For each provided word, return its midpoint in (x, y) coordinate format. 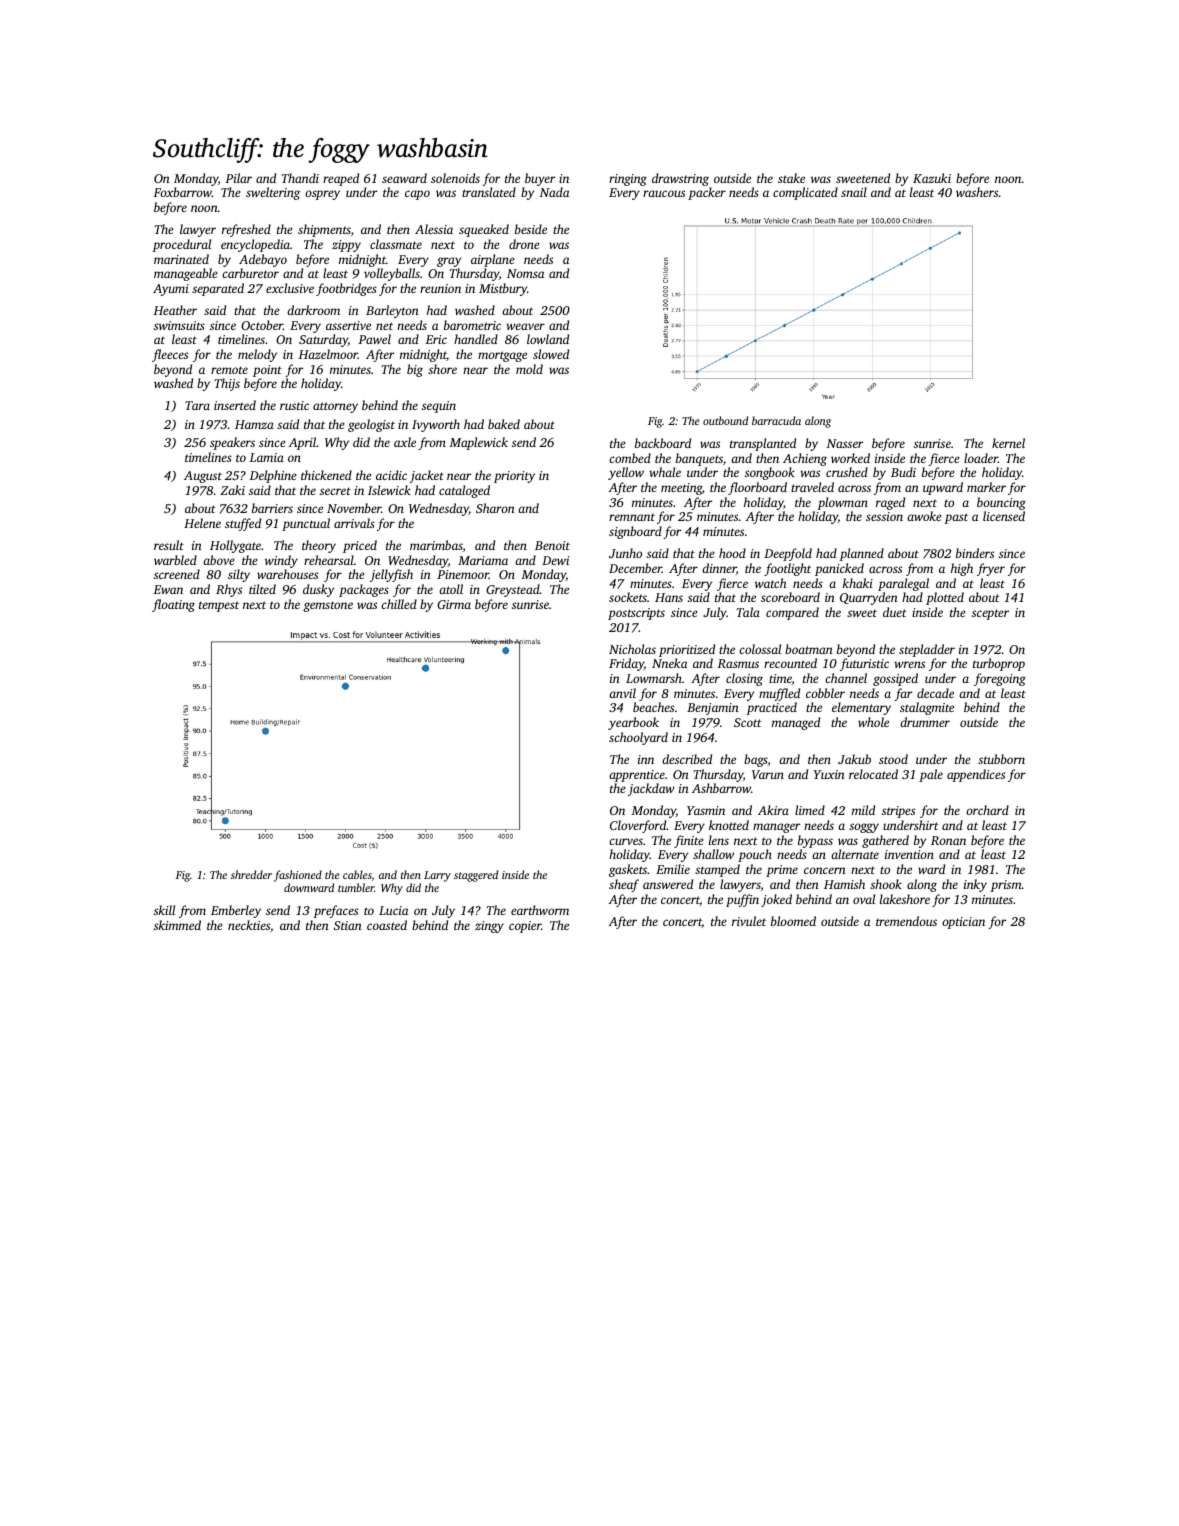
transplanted (763, 444)
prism (1006, 886)
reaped (341, 179)
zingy (489, 927)
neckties (249, 925)
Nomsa (525, 273)
